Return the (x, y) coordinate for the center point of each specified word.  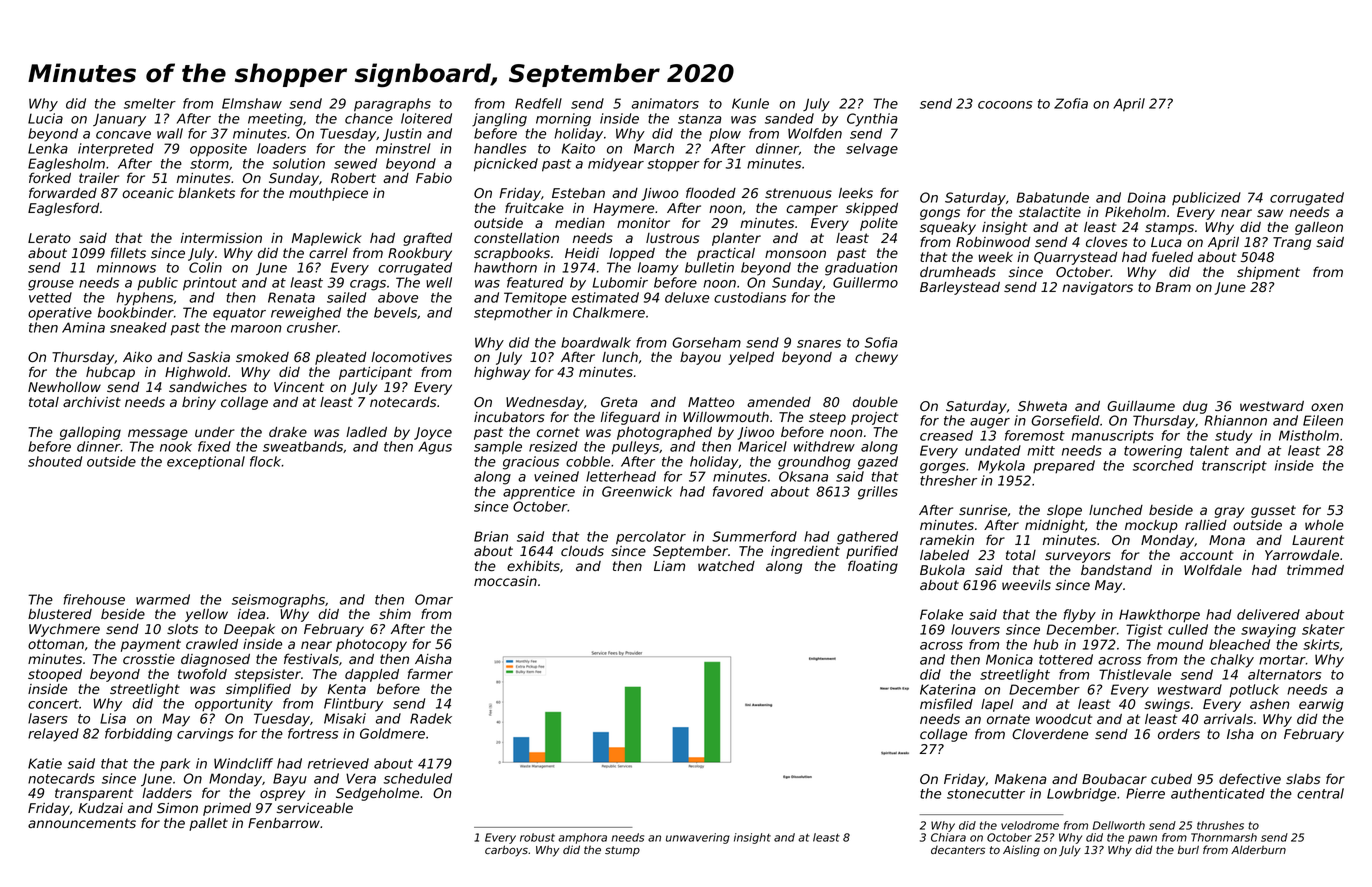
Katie (45, 763)
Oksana (803, 476)
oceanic (148, 193)
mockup (1151, 526)
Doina (1146, 197)
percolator (651, 538)
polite (879, 224)
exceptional (206, 462)
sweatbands (303, 446)
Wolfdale (1213, 569)
